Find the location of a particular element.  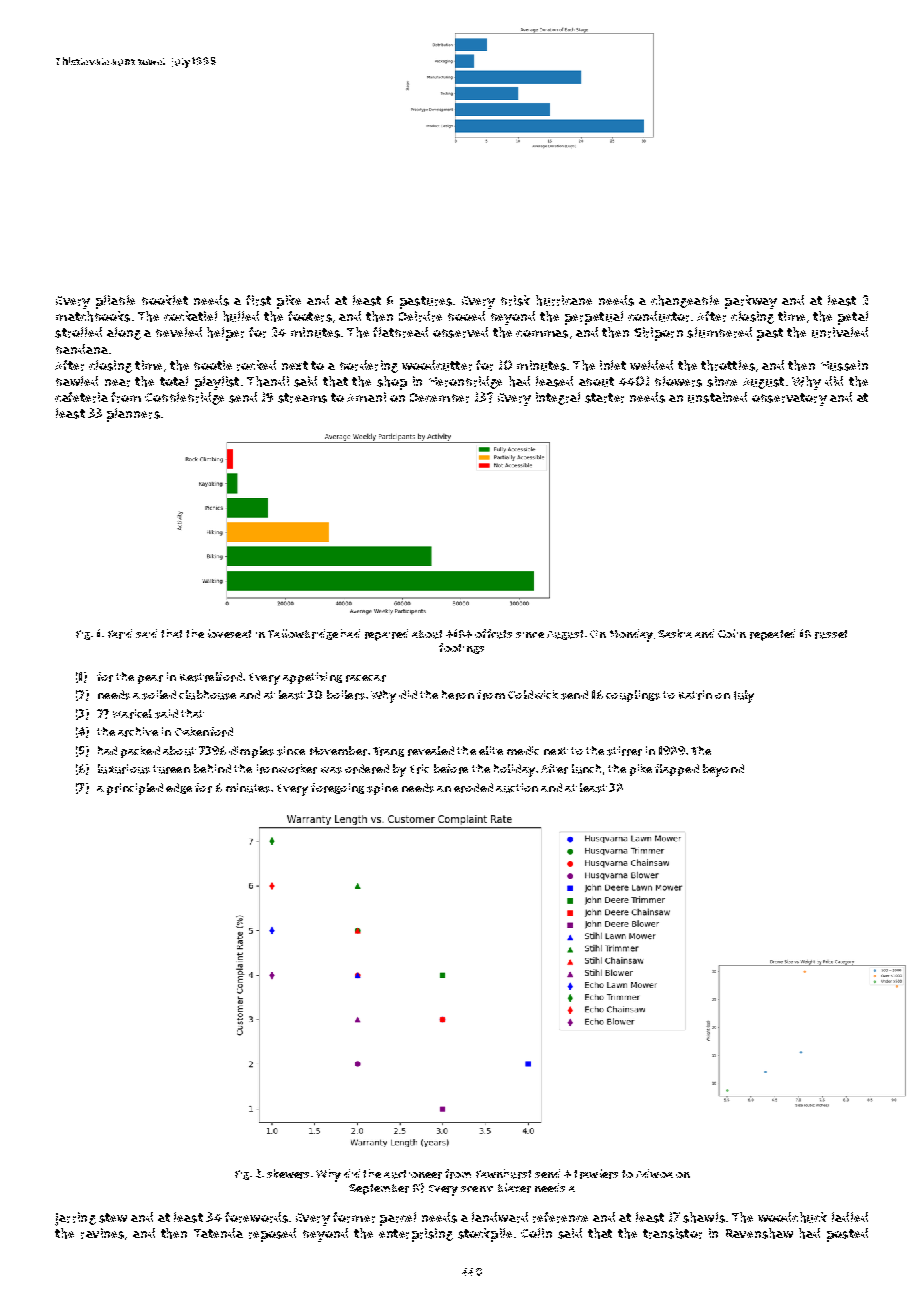

beveled is located at coordinates (179, 332).
